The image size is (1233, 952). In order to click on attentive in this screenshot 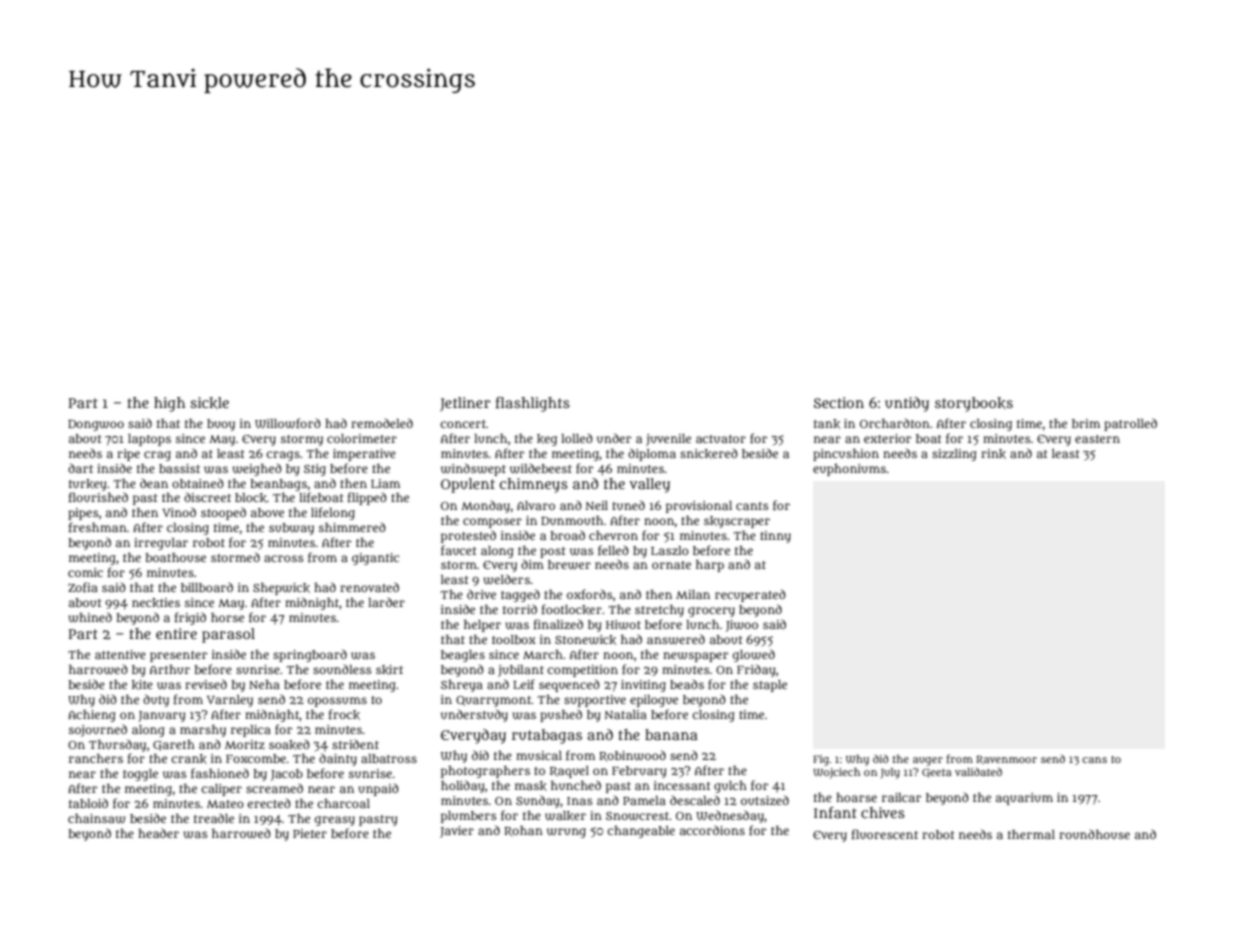, I will do `click(120, 654)`.
